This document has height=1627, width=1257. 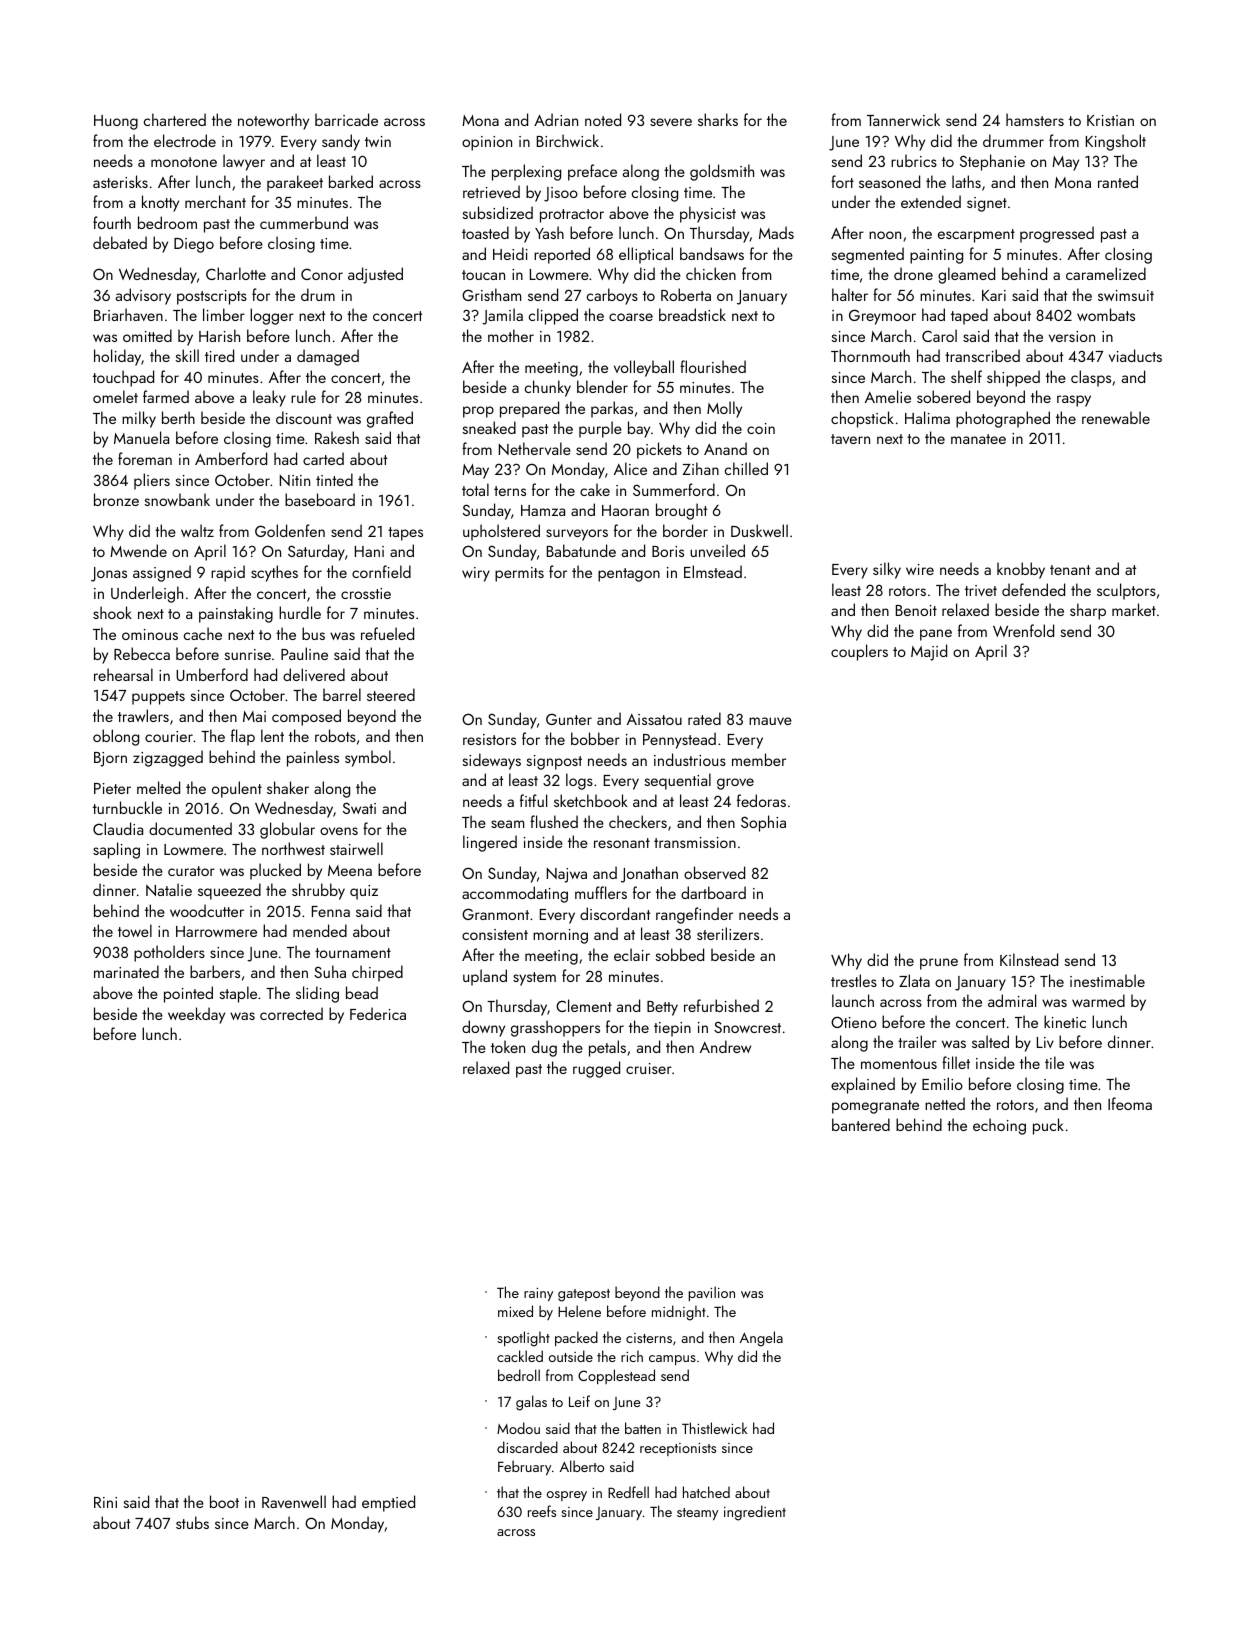 I want to click on scythes, so click(x=274, y=573).
